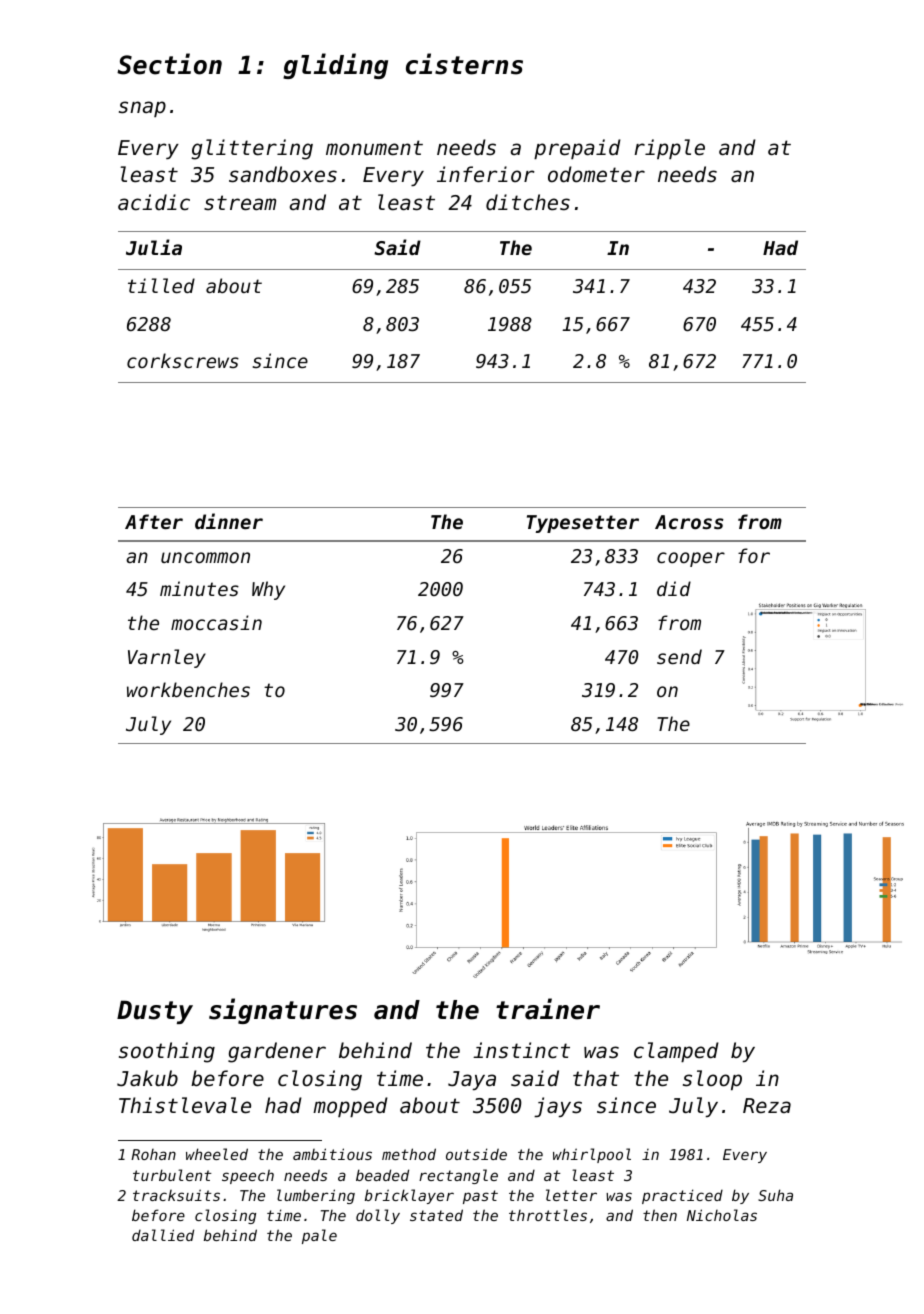 This document has width=924, height=1314. I want to click on did, so click(674, 588).
